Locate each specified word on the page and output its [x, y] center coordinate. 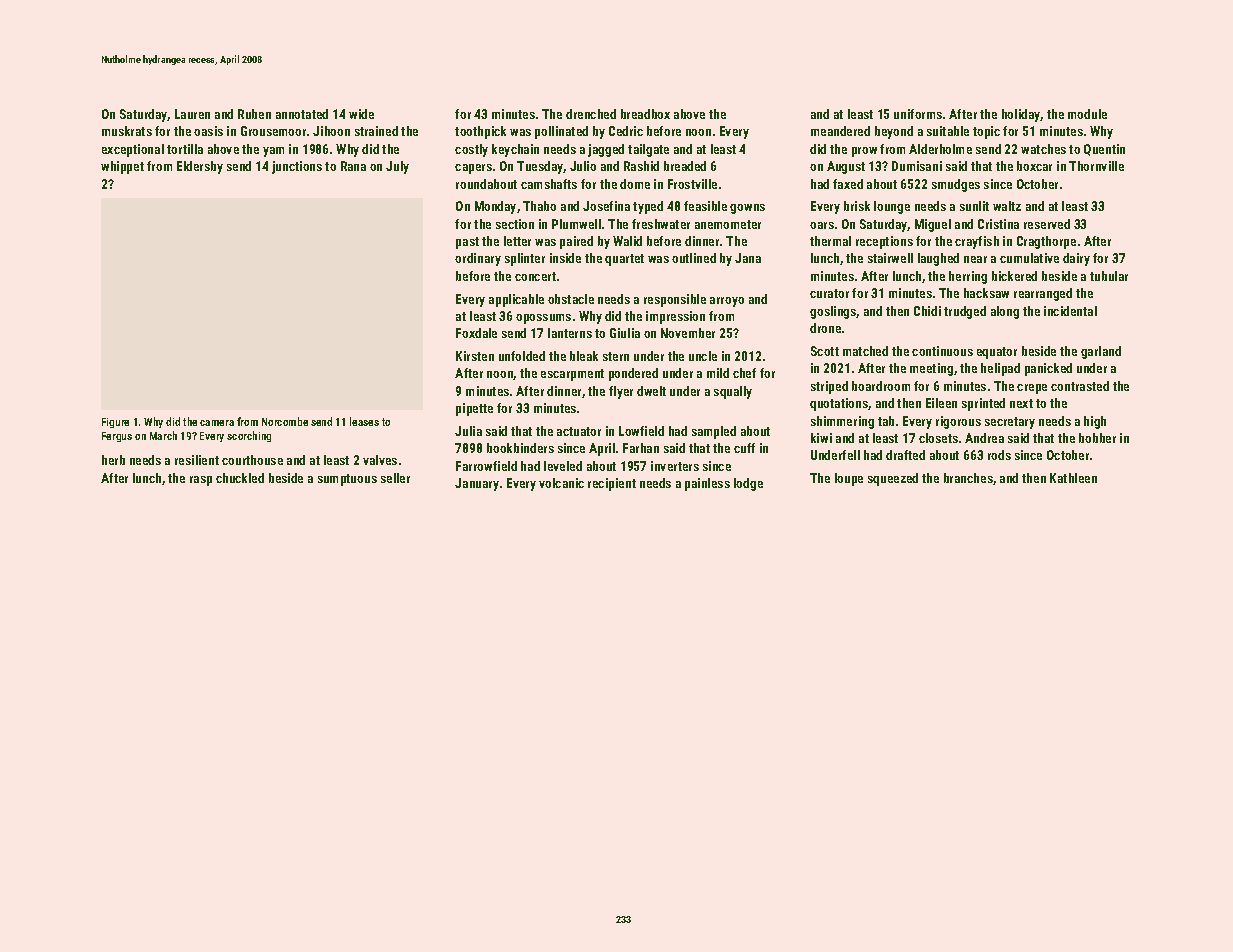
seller [395, 478]
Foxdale [476, 333]
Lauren [192, 114]
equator [997, 353]
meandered [840, 131]
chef [744, 373]
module [1087, 114]
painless [707, 484]
